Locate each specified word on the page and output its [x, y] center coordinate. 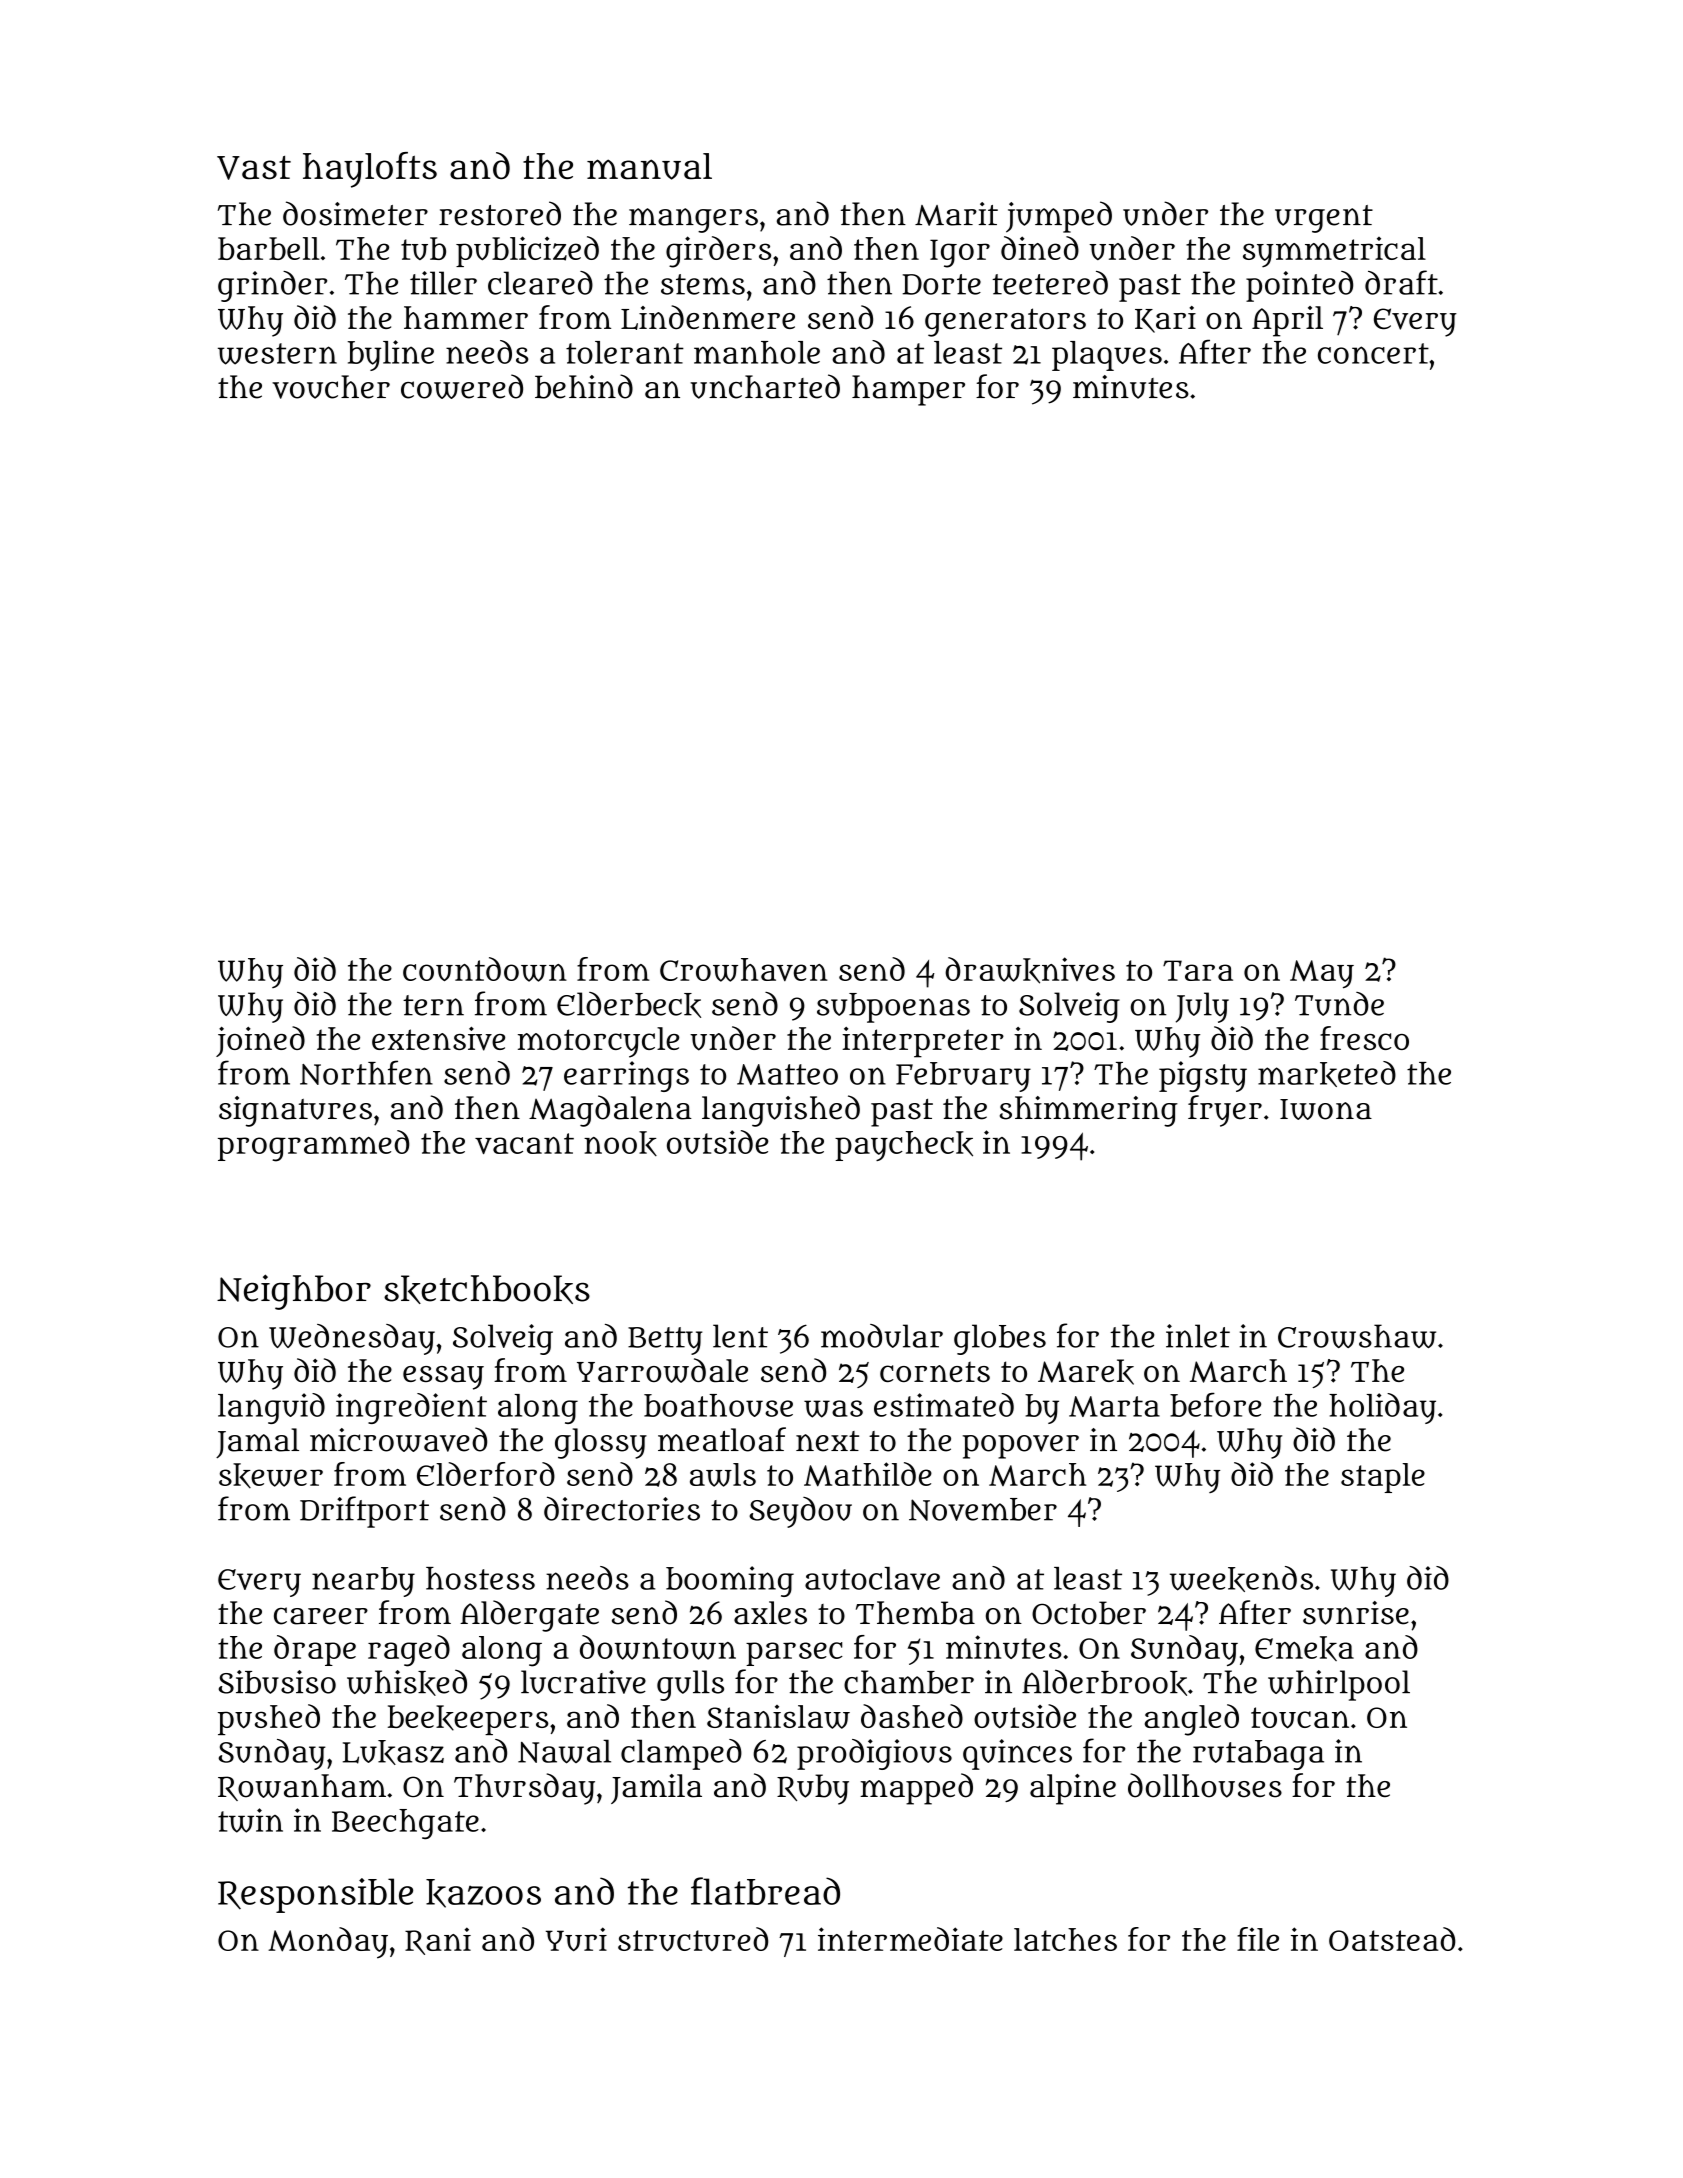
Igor [960, 253]
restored [500, 213]
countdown [485, 969]
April [1287, 321]
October [1089, 1613]
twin [250, 1820]
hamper [908, 390]
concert [1373, 353]
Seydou [800, 1512]
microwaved [398, 1439]
